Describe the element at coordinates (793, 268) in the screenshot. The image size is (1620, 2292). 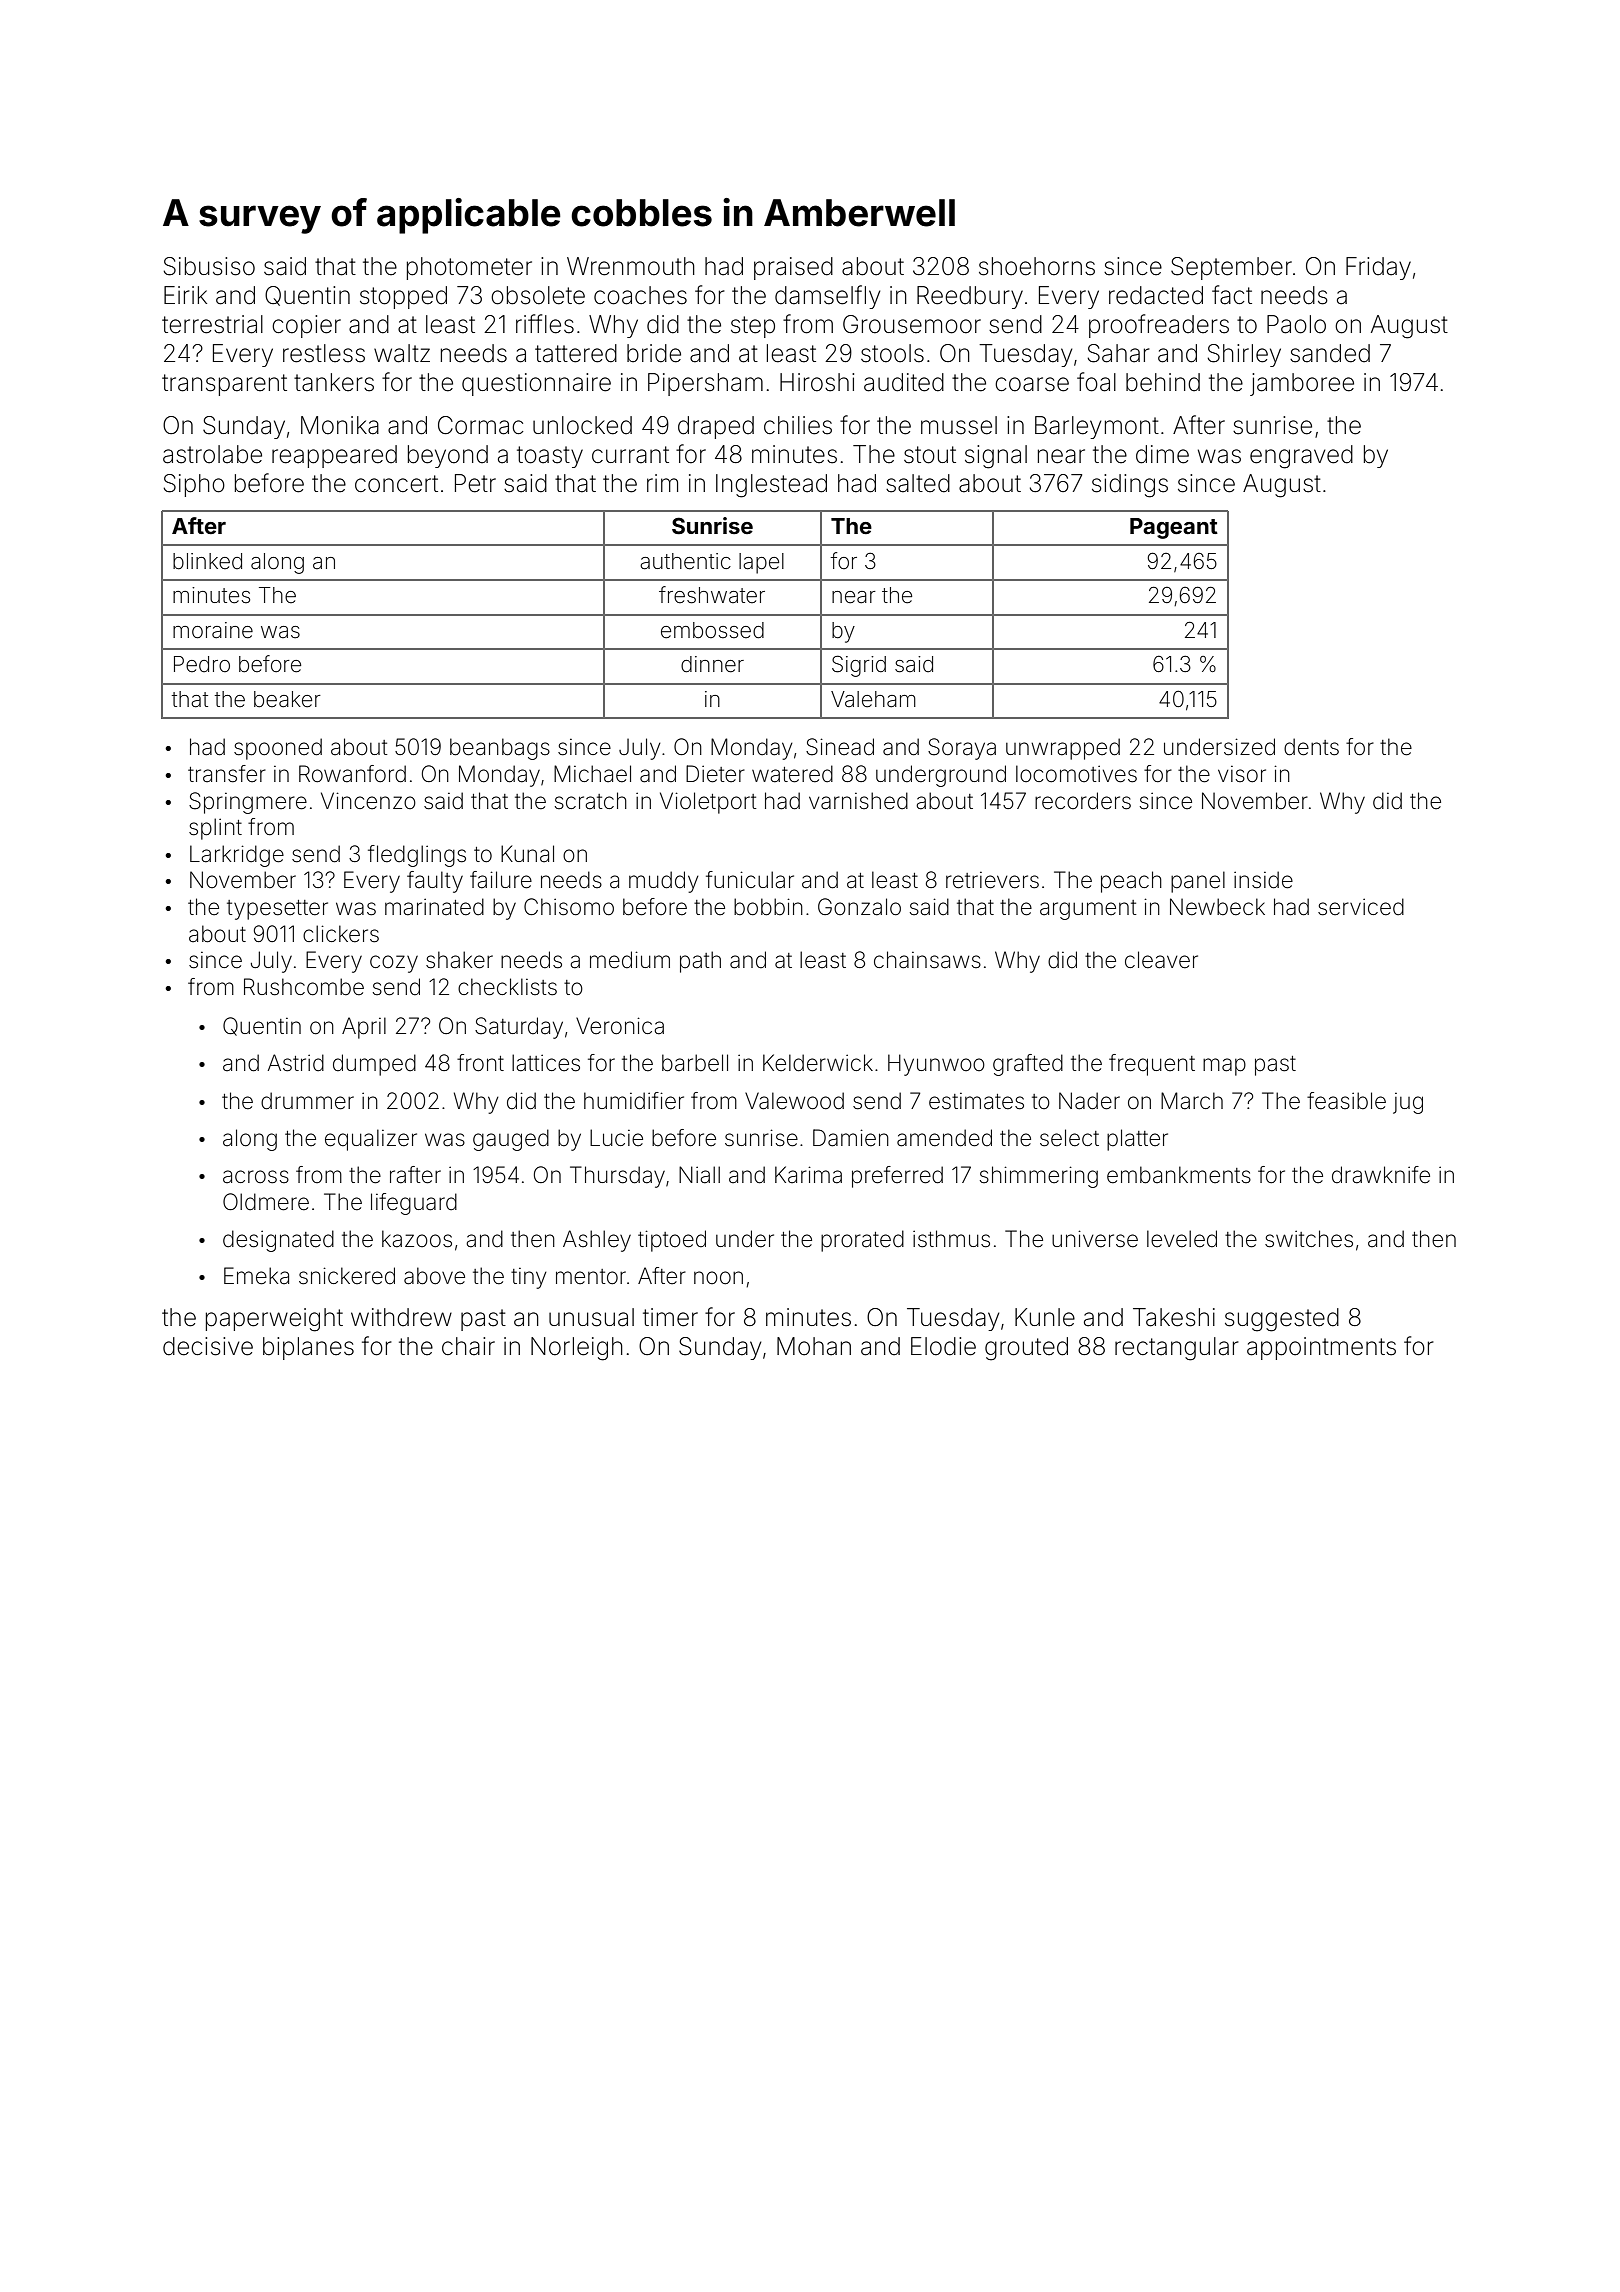
I see `praised` at that location.
